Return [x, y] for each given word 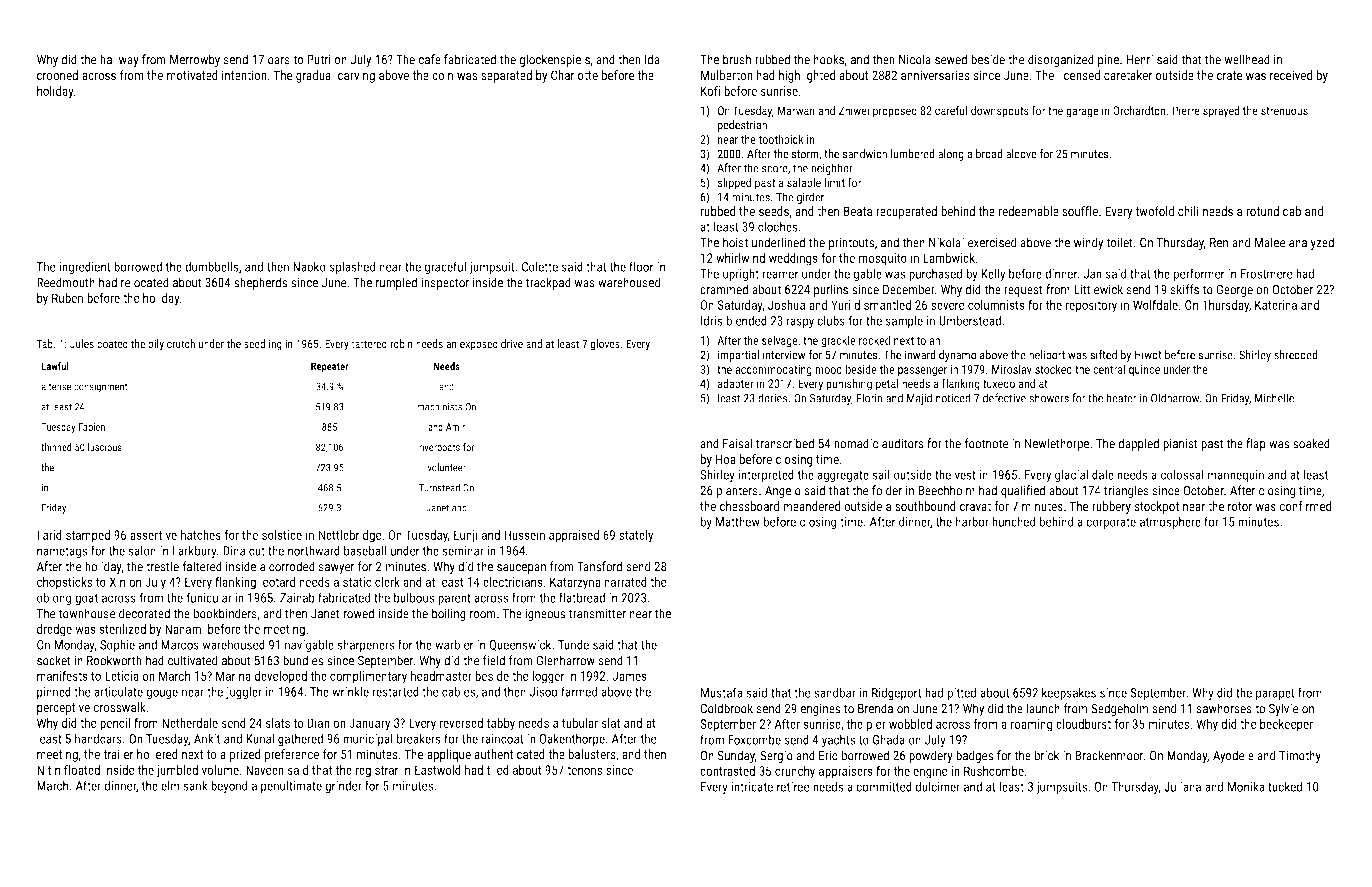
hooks [828, 59]
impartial [738, 356]
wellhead [1247, 59]
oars [279, 61]
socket [54, 660]
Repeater [329, 367]
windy [1088, 243]
